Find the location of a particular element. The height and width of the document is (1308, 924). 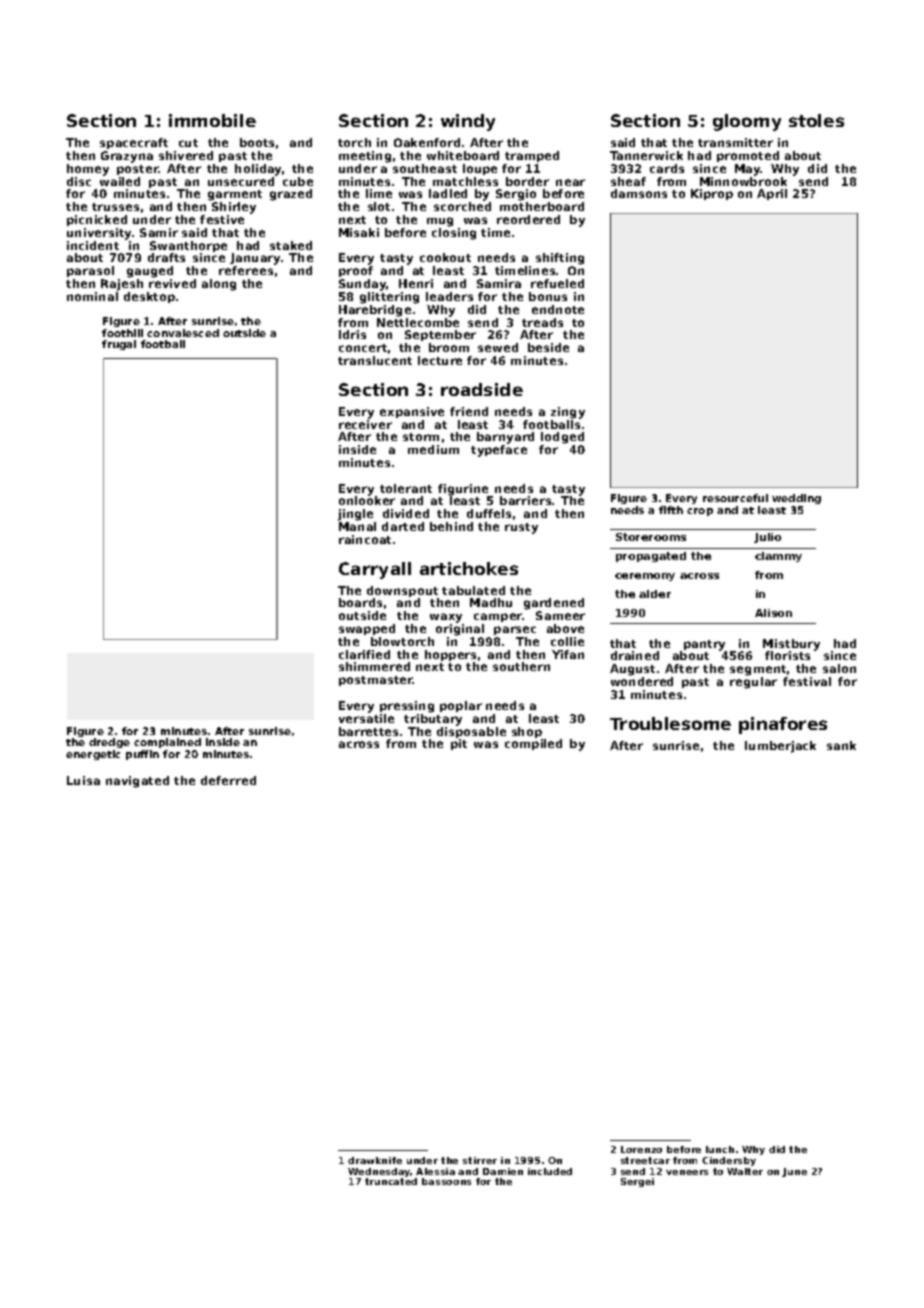

lecture is located at coordinates (440, 360).
